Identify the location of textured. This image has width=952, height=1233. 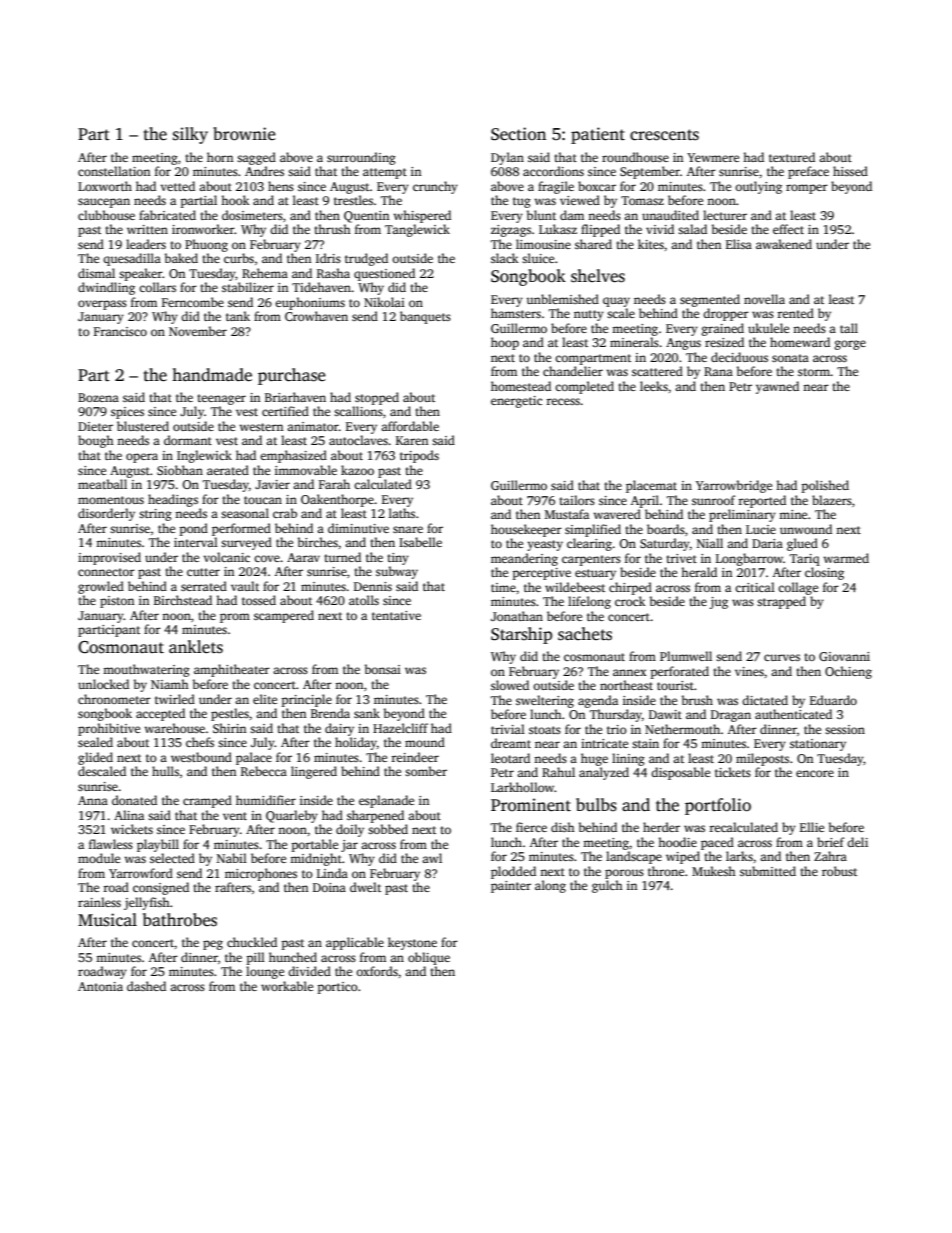
(792, 157).
